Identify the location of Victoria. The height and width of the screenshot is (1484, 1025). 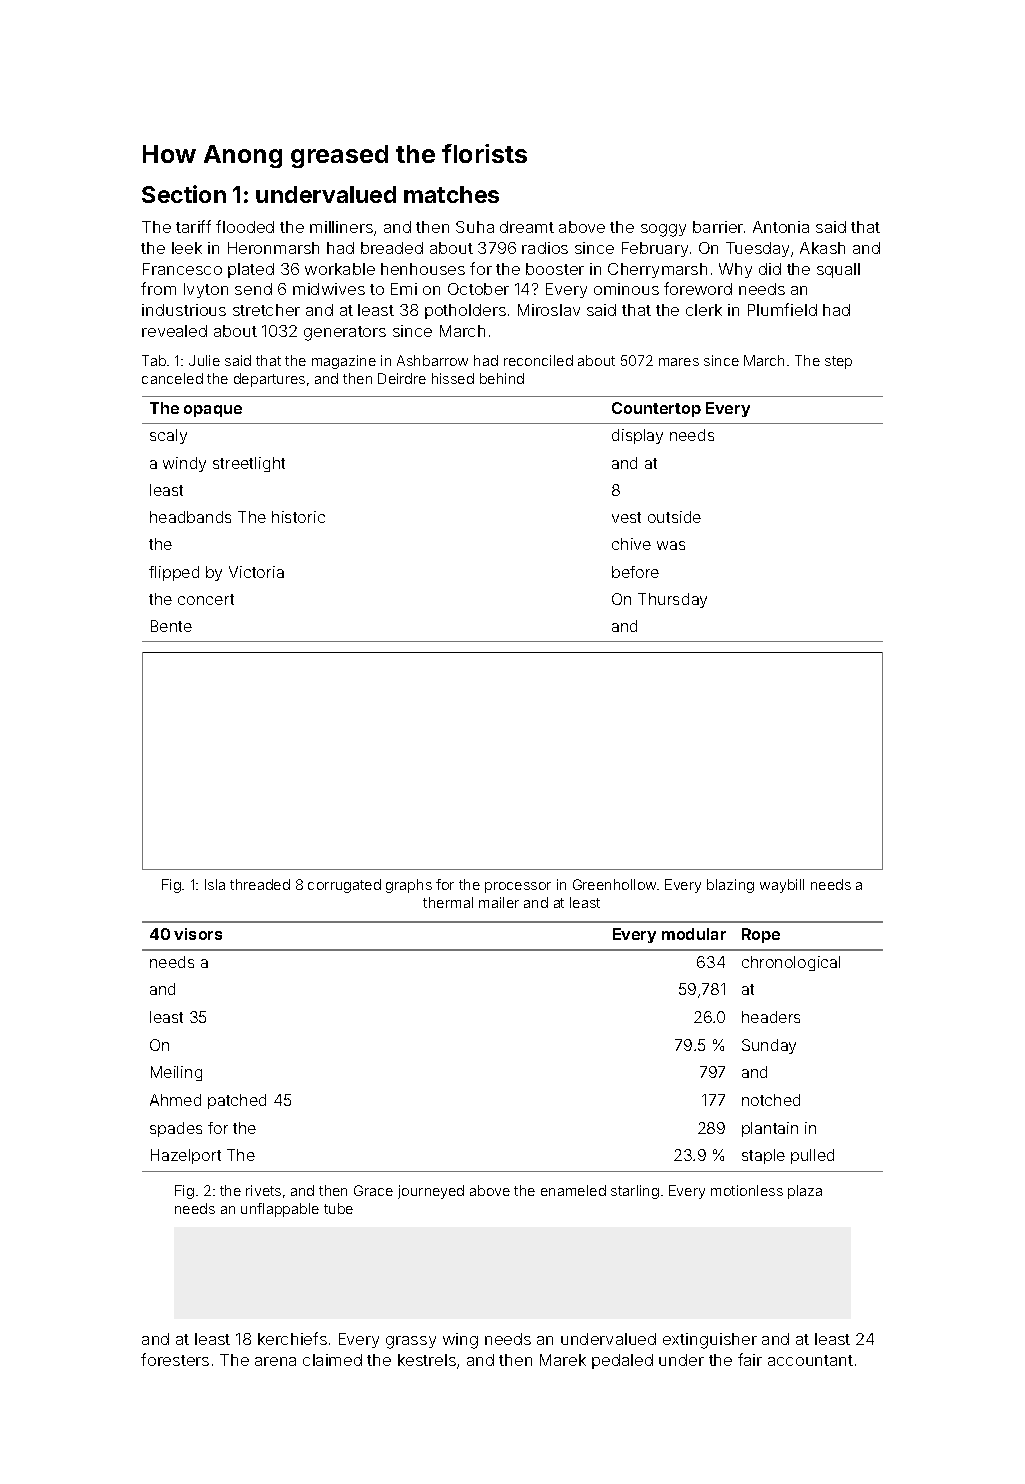
(256, 572).
